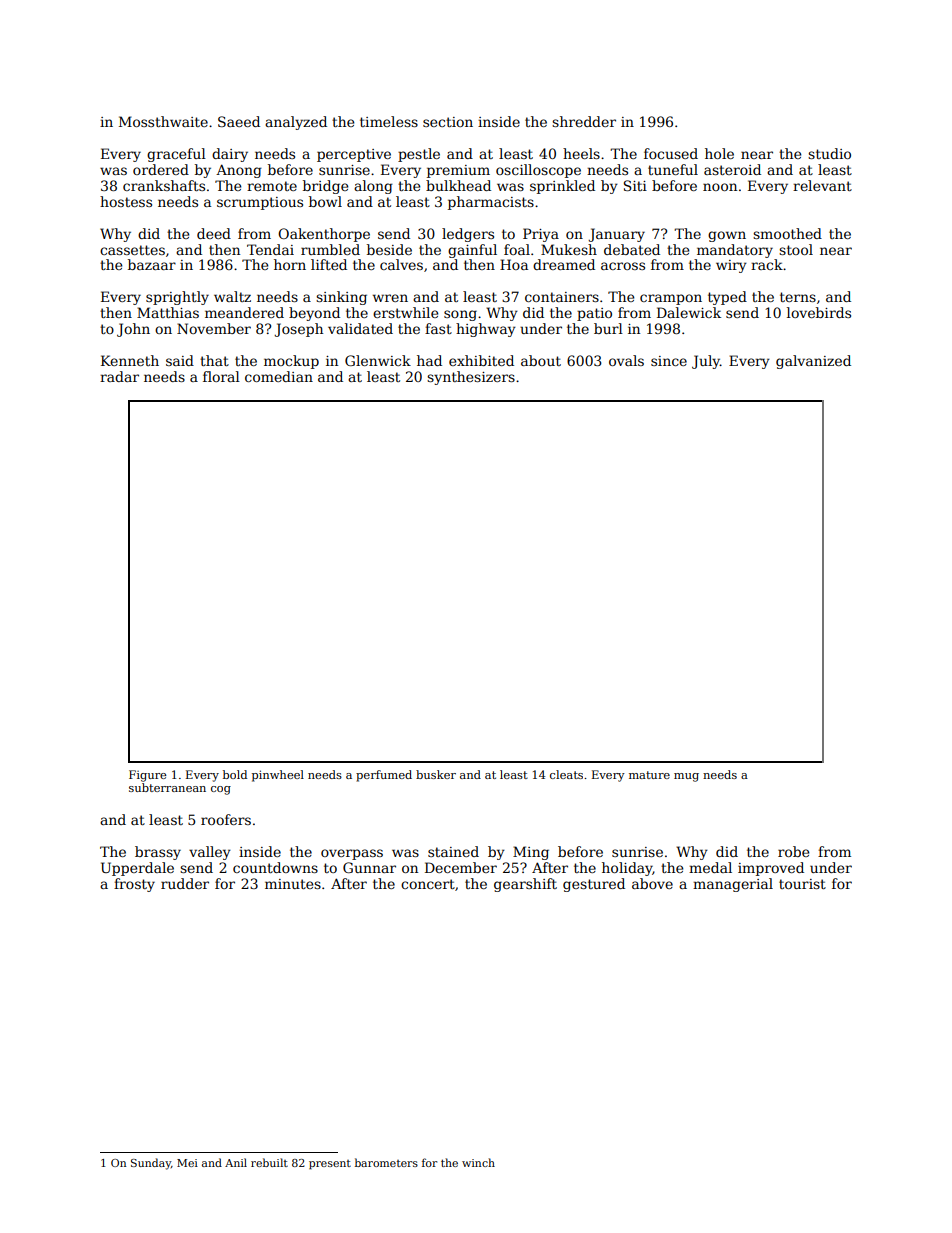 Image resolution: width=952 pixels, height=1233 pixels. I want to click on July, so click(706, 362).
